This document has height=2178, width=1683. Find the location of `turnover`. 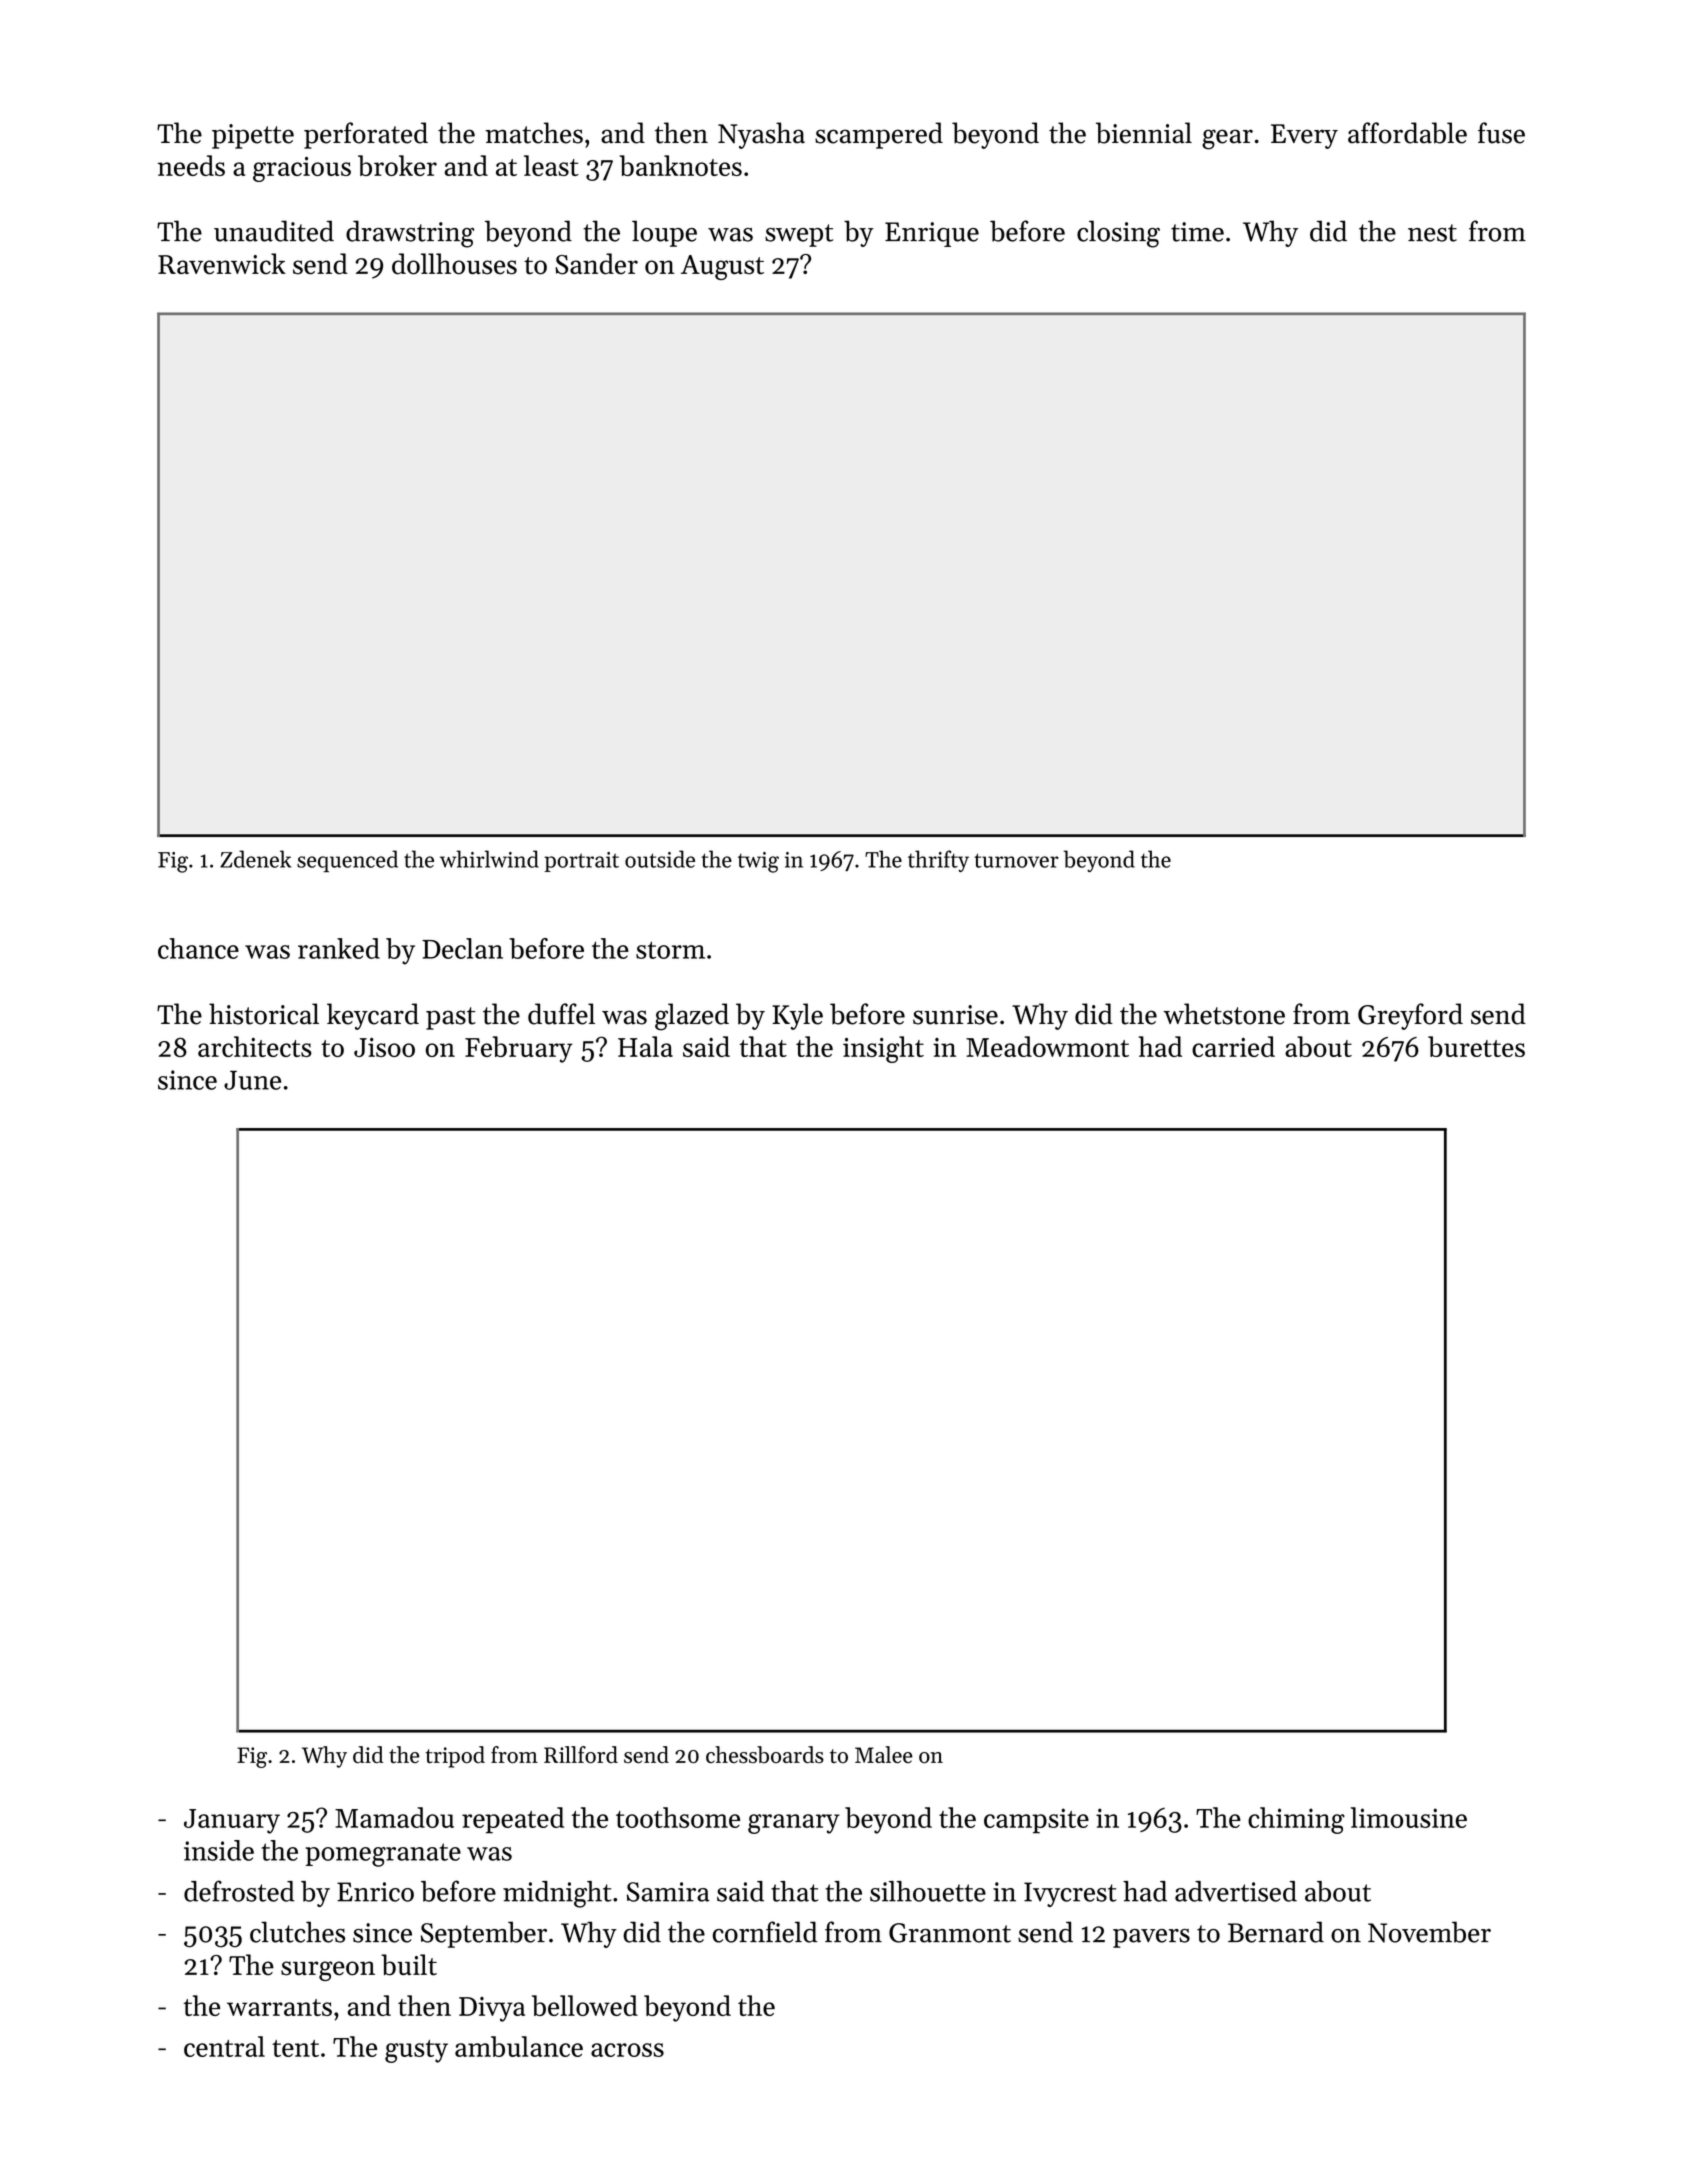

turnover is located at coordinates (1016, 860).
